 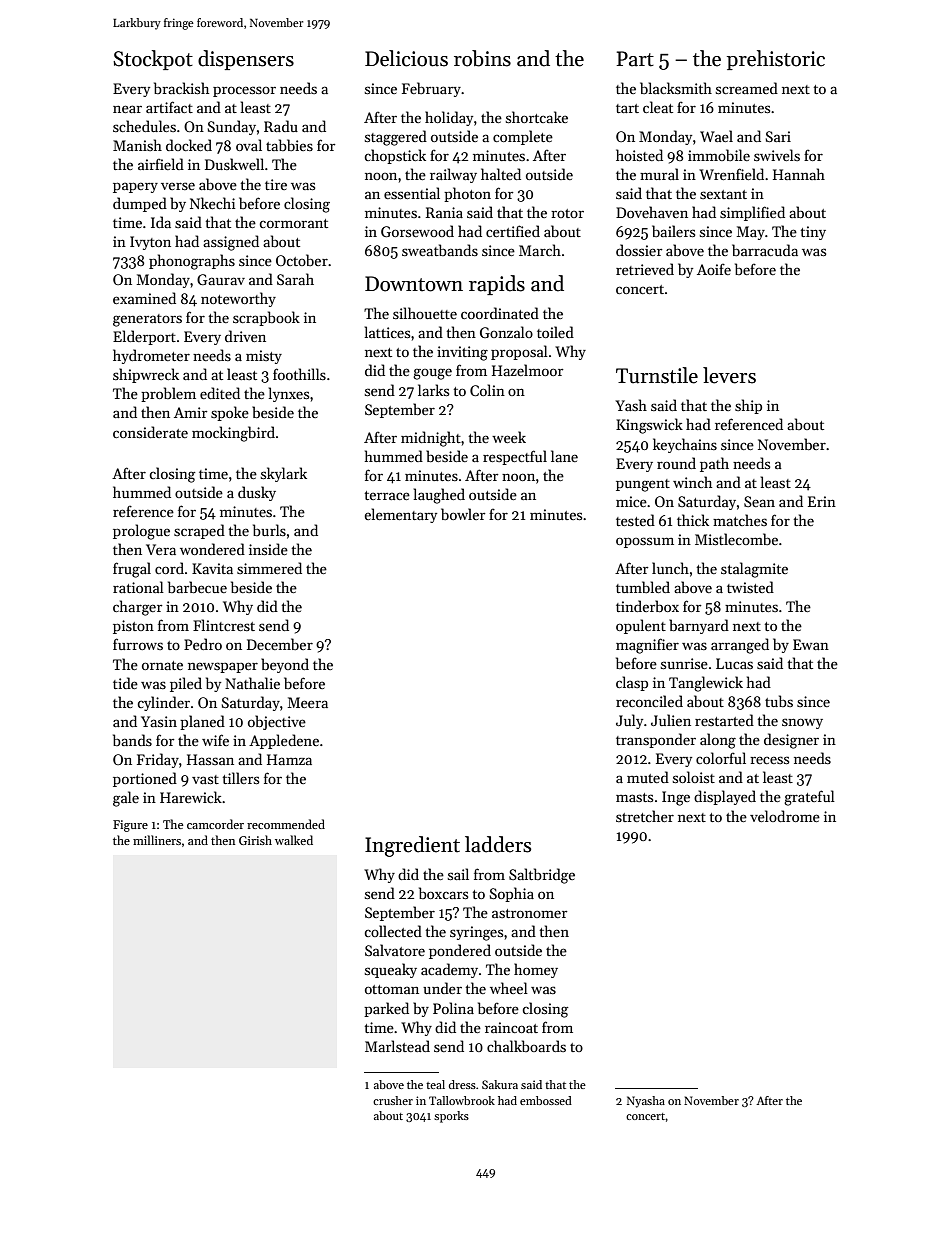 What do you see at coordinates (255, 840) in the image?
I see `Girish` at bounding box center [255, 840].
